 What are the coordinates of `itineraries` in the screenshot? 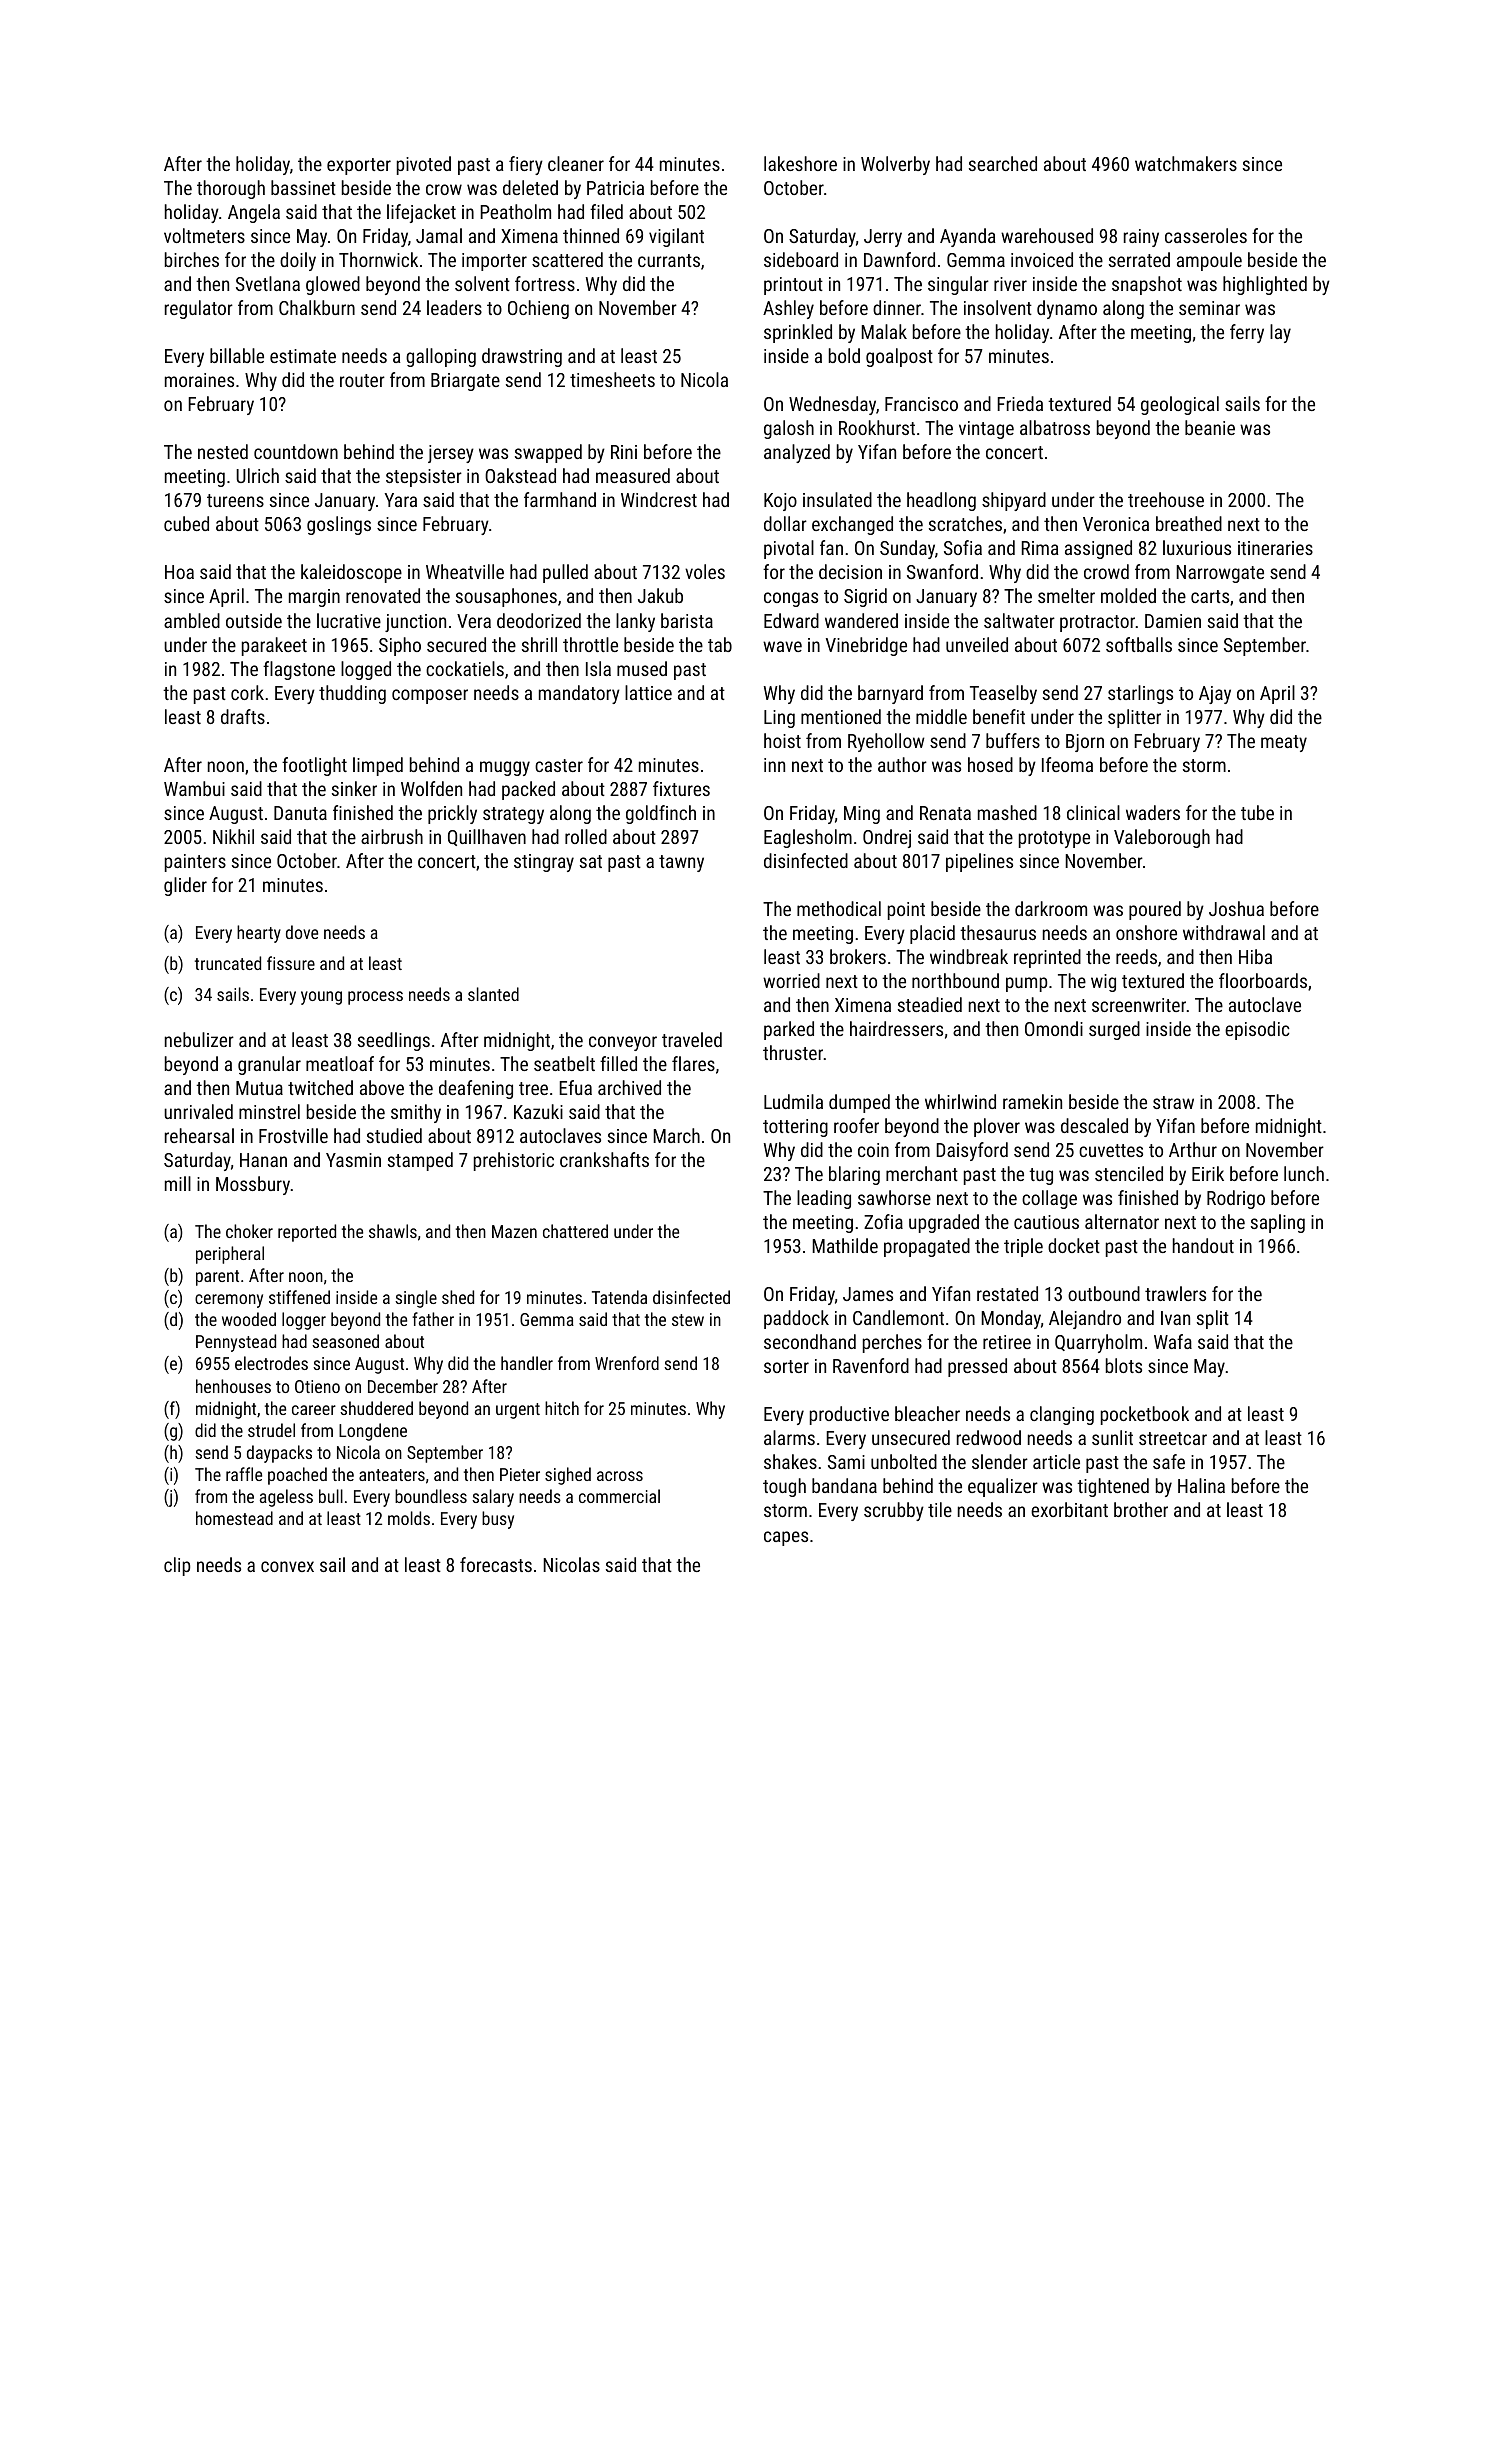 It's located at (1275, 548).
